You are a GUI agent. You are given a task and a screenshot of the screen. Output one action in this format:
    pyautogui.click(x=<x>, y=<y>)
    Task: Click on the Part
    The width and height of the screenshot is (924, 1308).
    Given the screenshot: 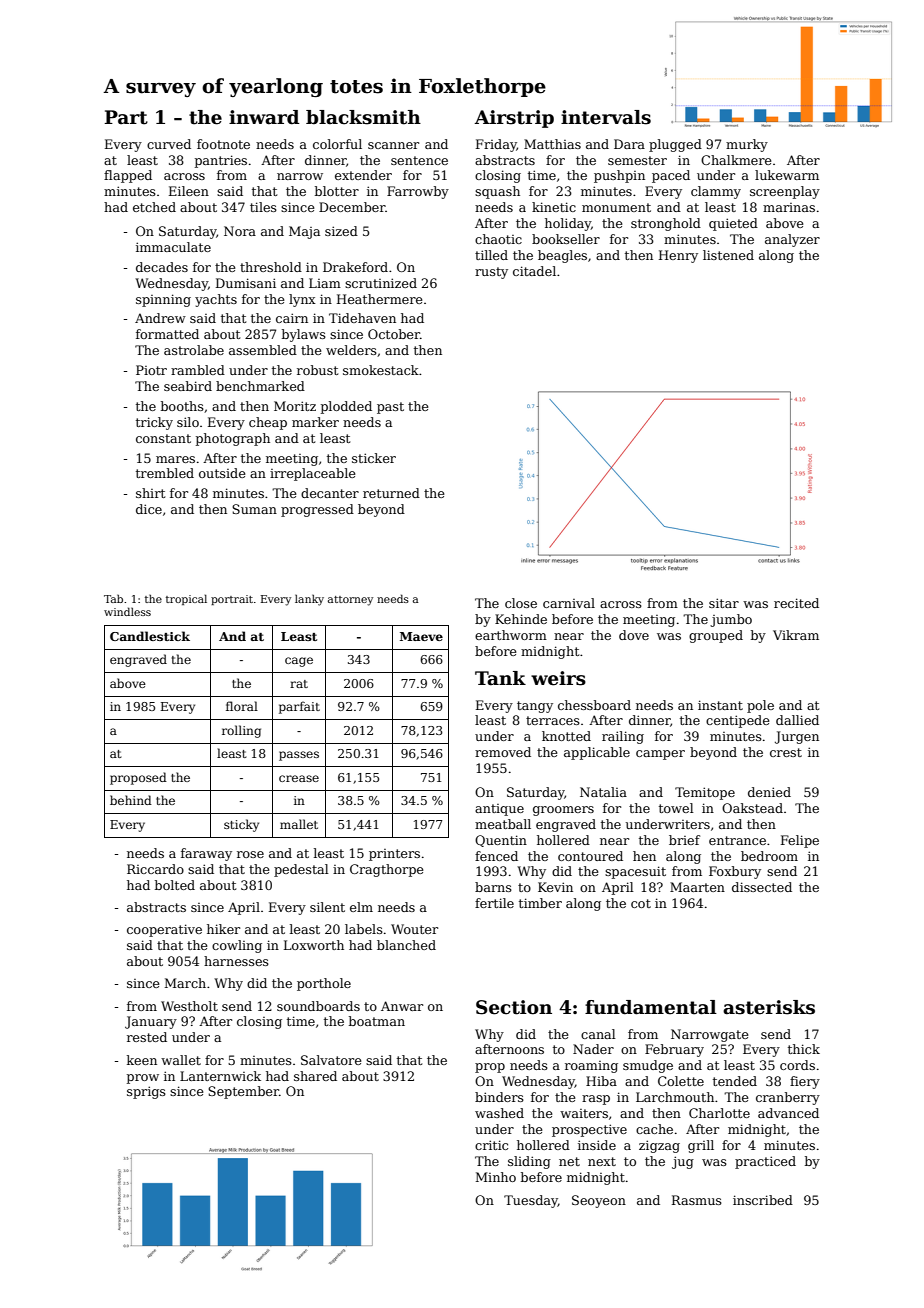 What is the action you would take?
    pyautogui.click(x=126, y=117)
